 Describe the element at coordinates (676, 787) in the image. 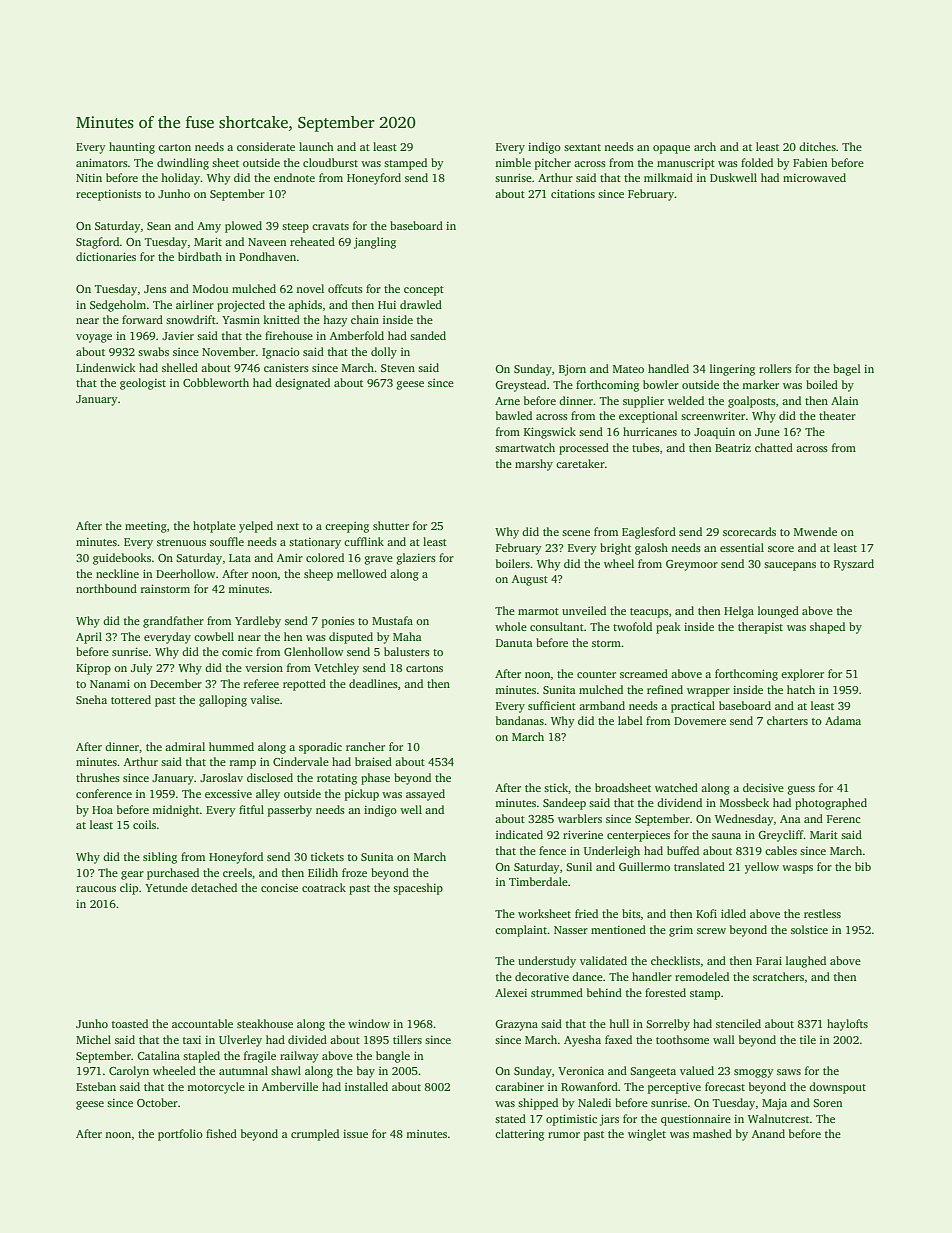

I see `watched` at that location.
